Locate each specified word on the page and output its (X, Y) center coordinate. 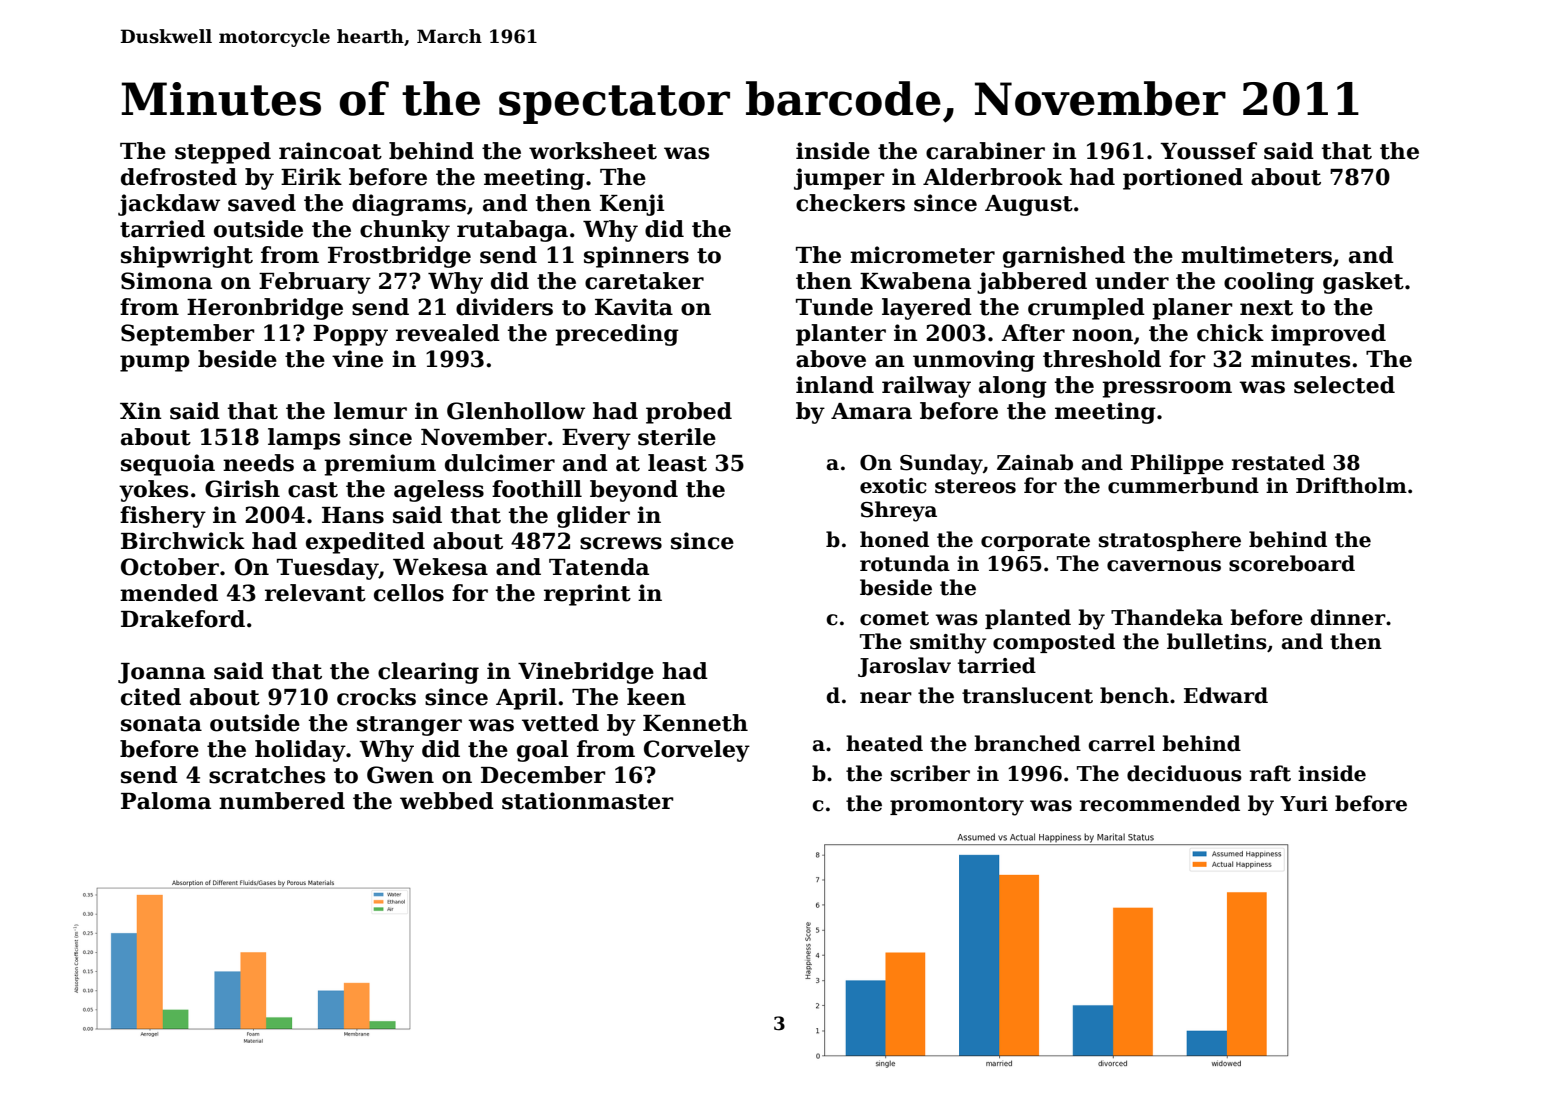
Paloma (166, 801)
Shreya (899, 511)
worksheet (593, 151)
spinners (636, 257)
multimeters (1256, 255)
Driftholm (1351, 485)
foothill (537, 489)
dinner (1348, 617)
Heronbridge (265, 309)
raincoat (330, 151)
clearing (428, 673)
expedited (365, 543)
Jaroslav (904, 667)
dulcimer (500, 463)
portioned (1183, 179)
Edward (1226, 695)
